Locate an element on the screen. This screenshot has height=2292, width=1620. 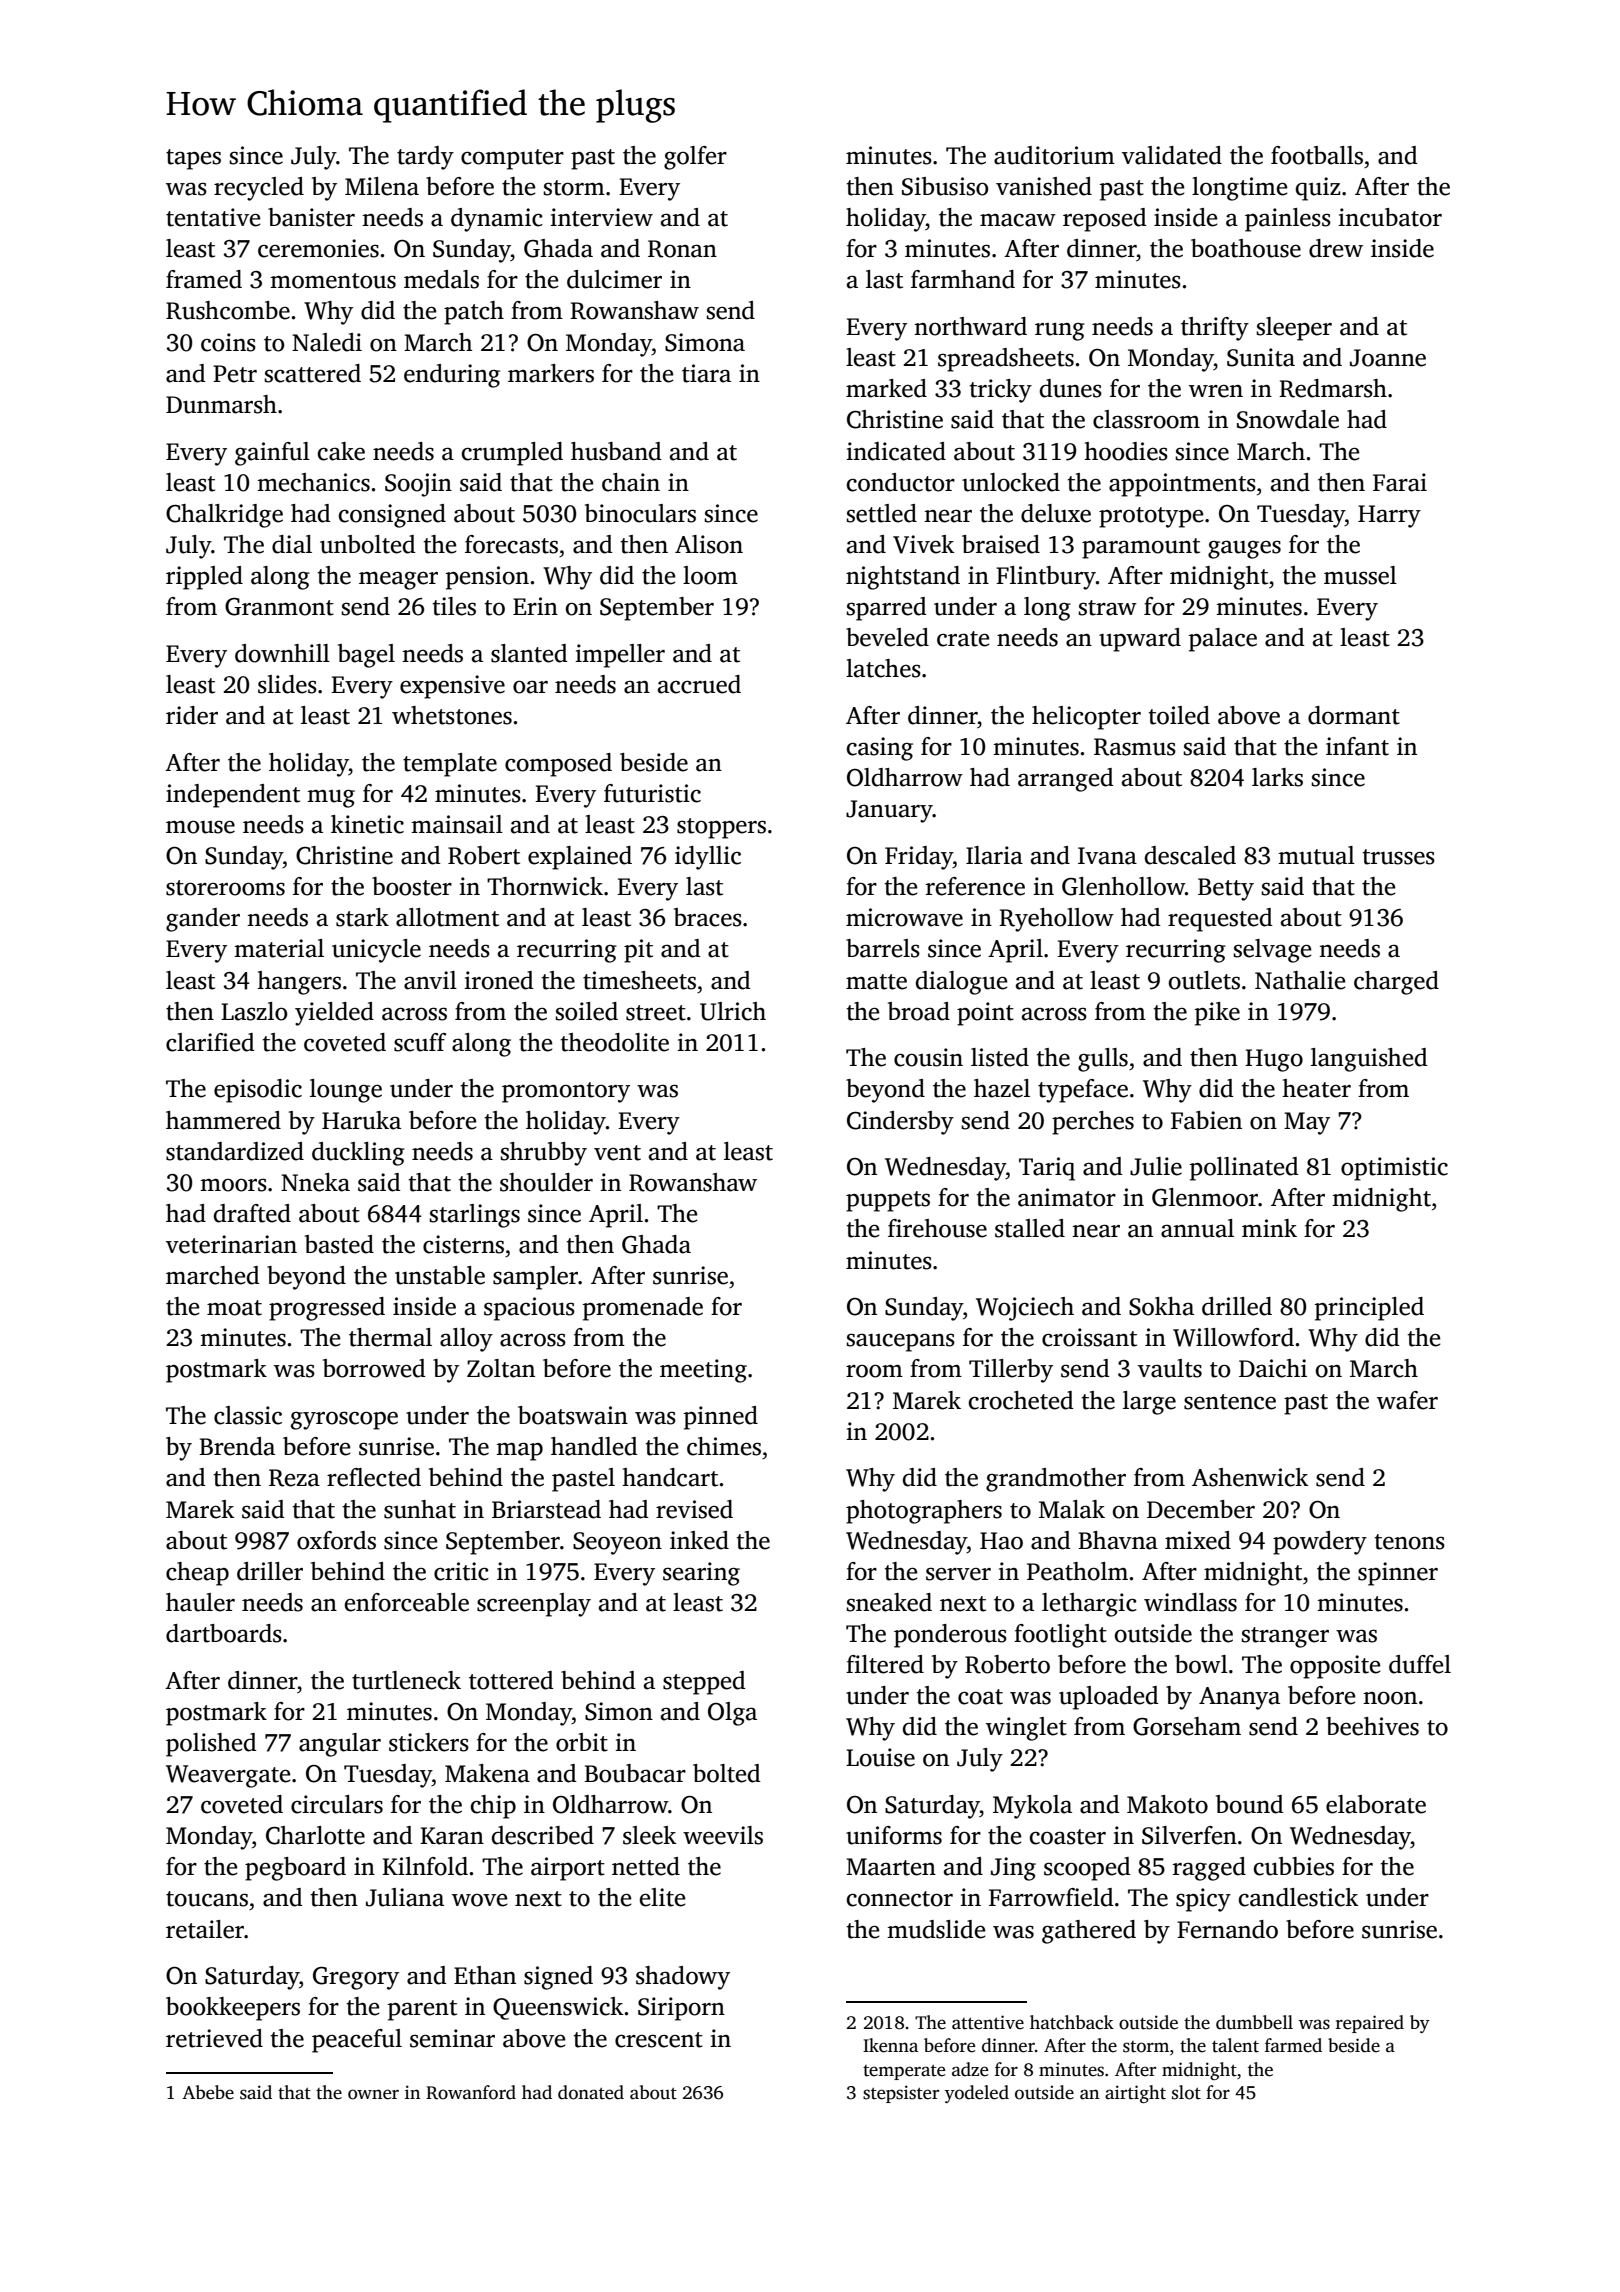
explained is located at coordinates (580, 858).
